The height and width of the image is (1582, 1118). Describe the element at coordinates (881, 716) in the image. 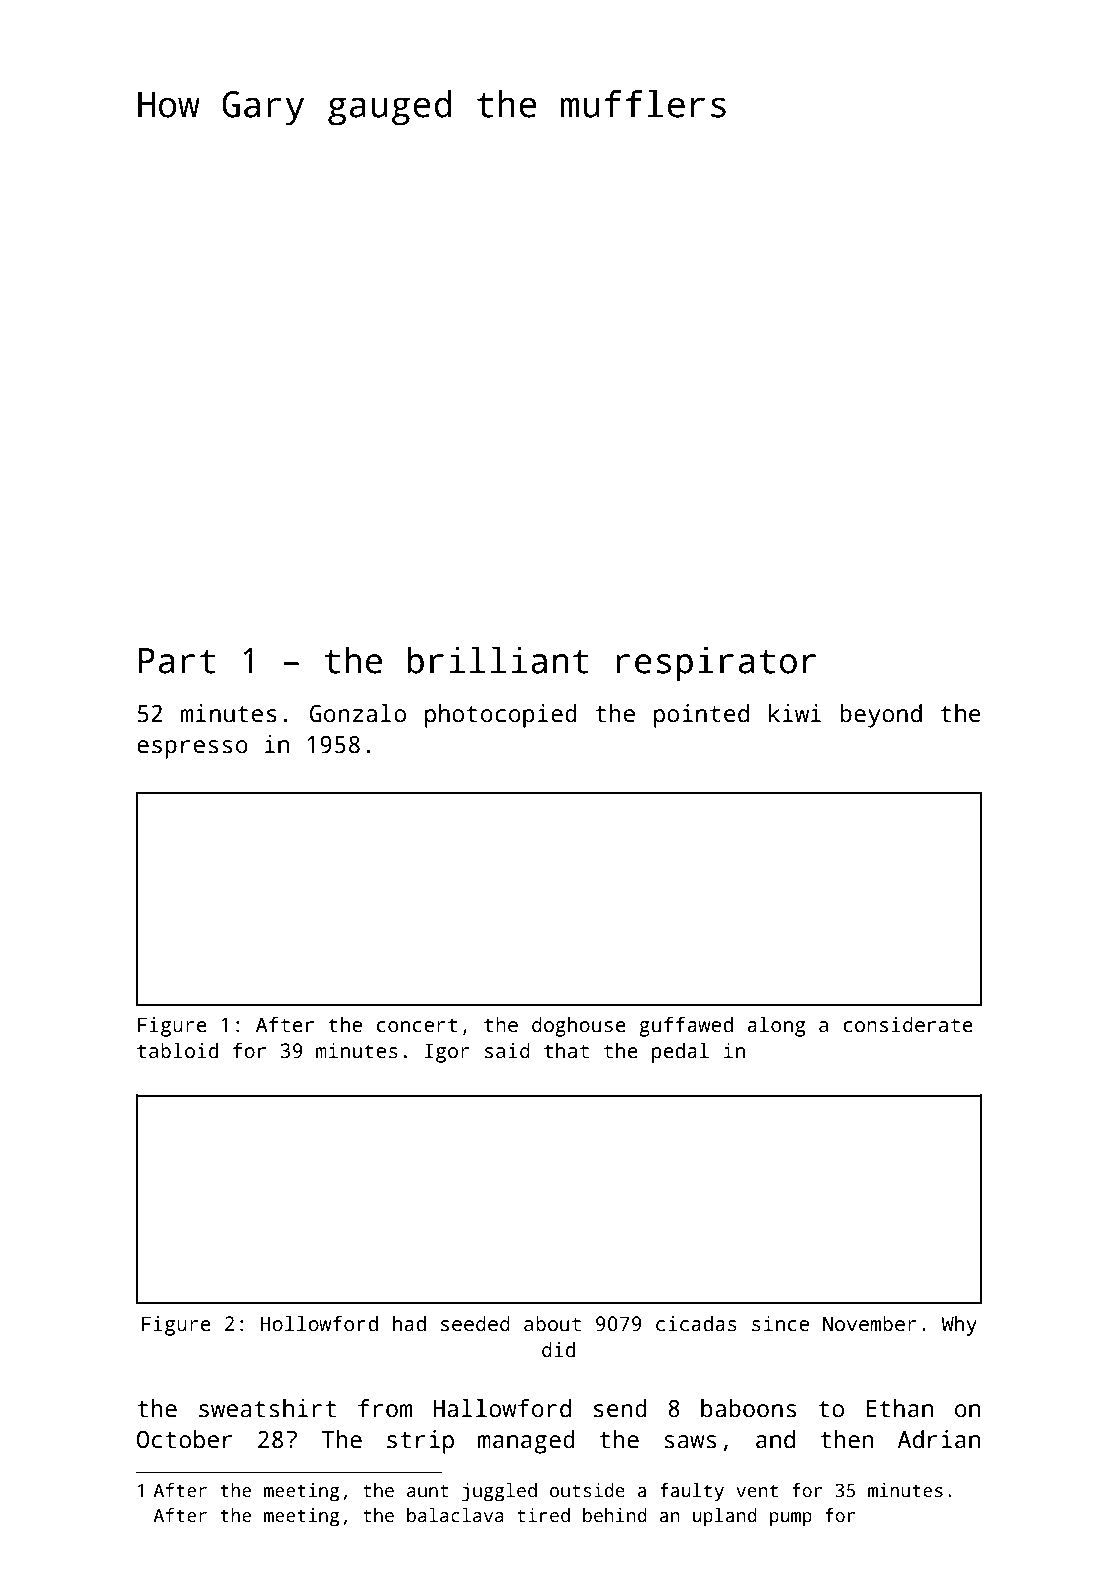

I see `beyond` at that location.
